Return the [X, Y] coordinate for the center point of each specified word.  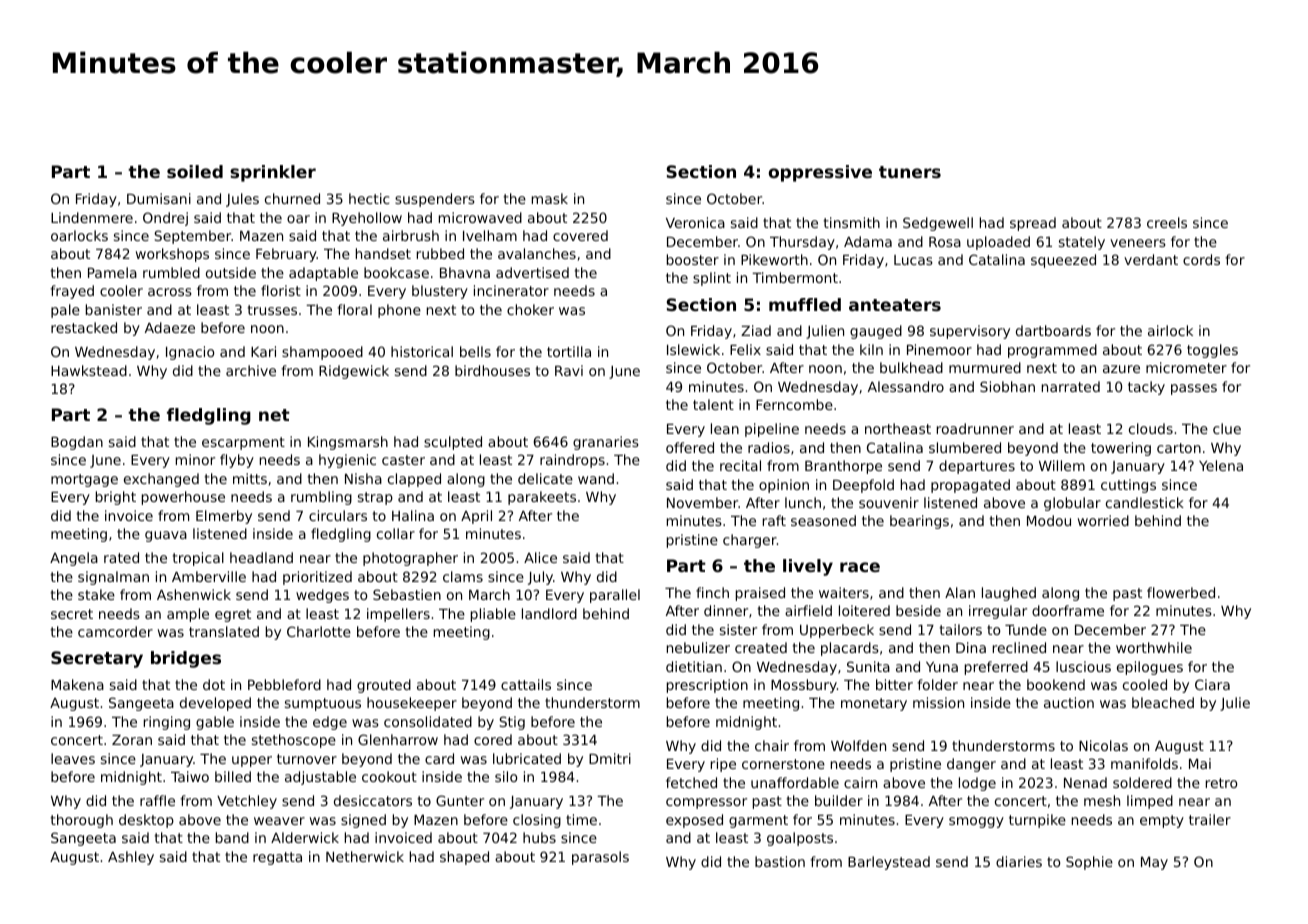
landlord [549, 613]
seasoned [823, 520]
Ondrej [165, 219]
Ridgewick [354, 372]
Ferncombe [794, 404]
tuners [910, 172]
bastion [780, 861]
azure [1121, 369]
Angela [74, 559]
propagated [970, 486]
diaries [1019, 861]
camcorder [115, 631]
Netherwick [365, 856]
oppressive [820, 173]
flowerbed [1181, 592]
